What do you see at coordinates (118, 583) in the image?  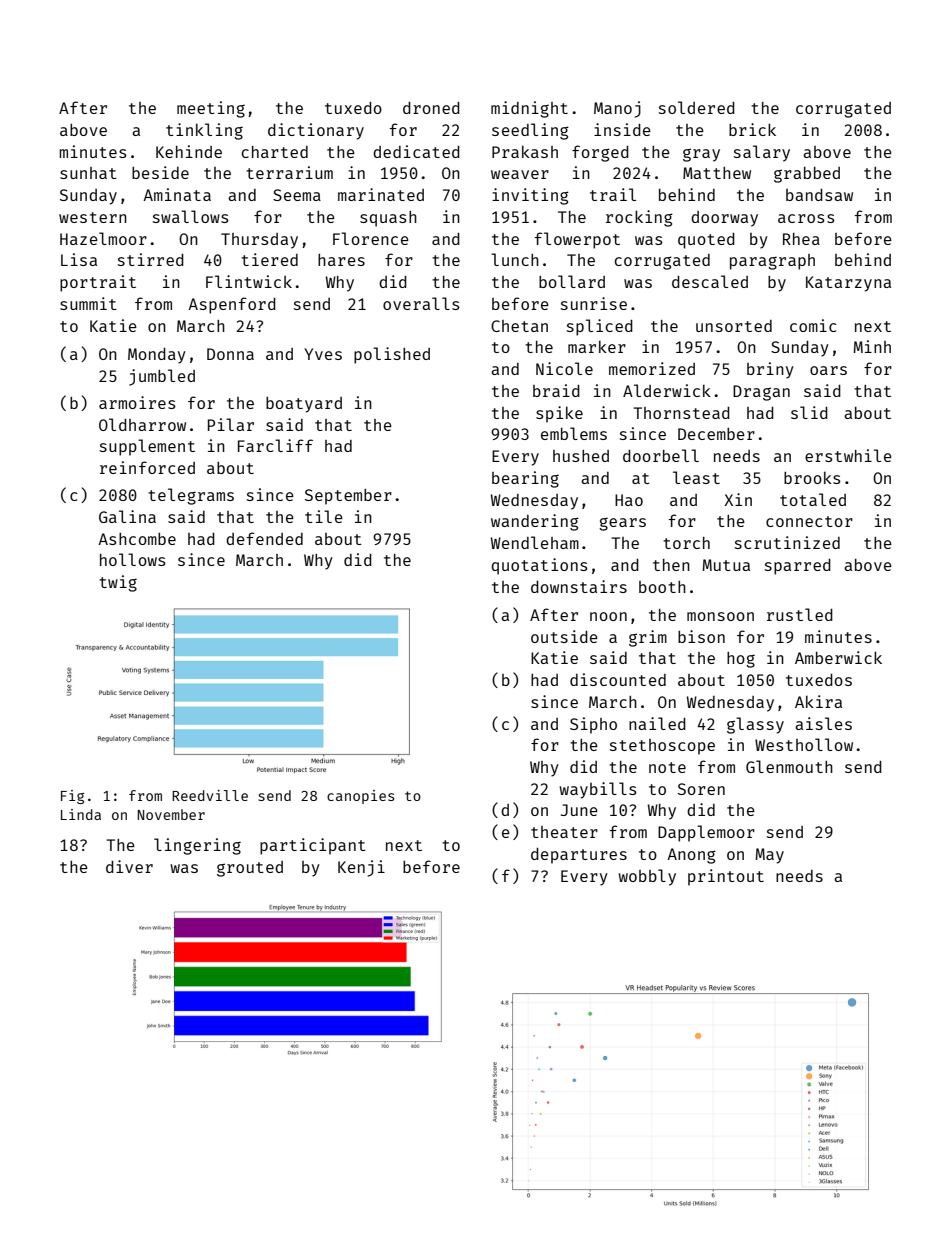 I see `twig` at bounding box center [118, 583].
